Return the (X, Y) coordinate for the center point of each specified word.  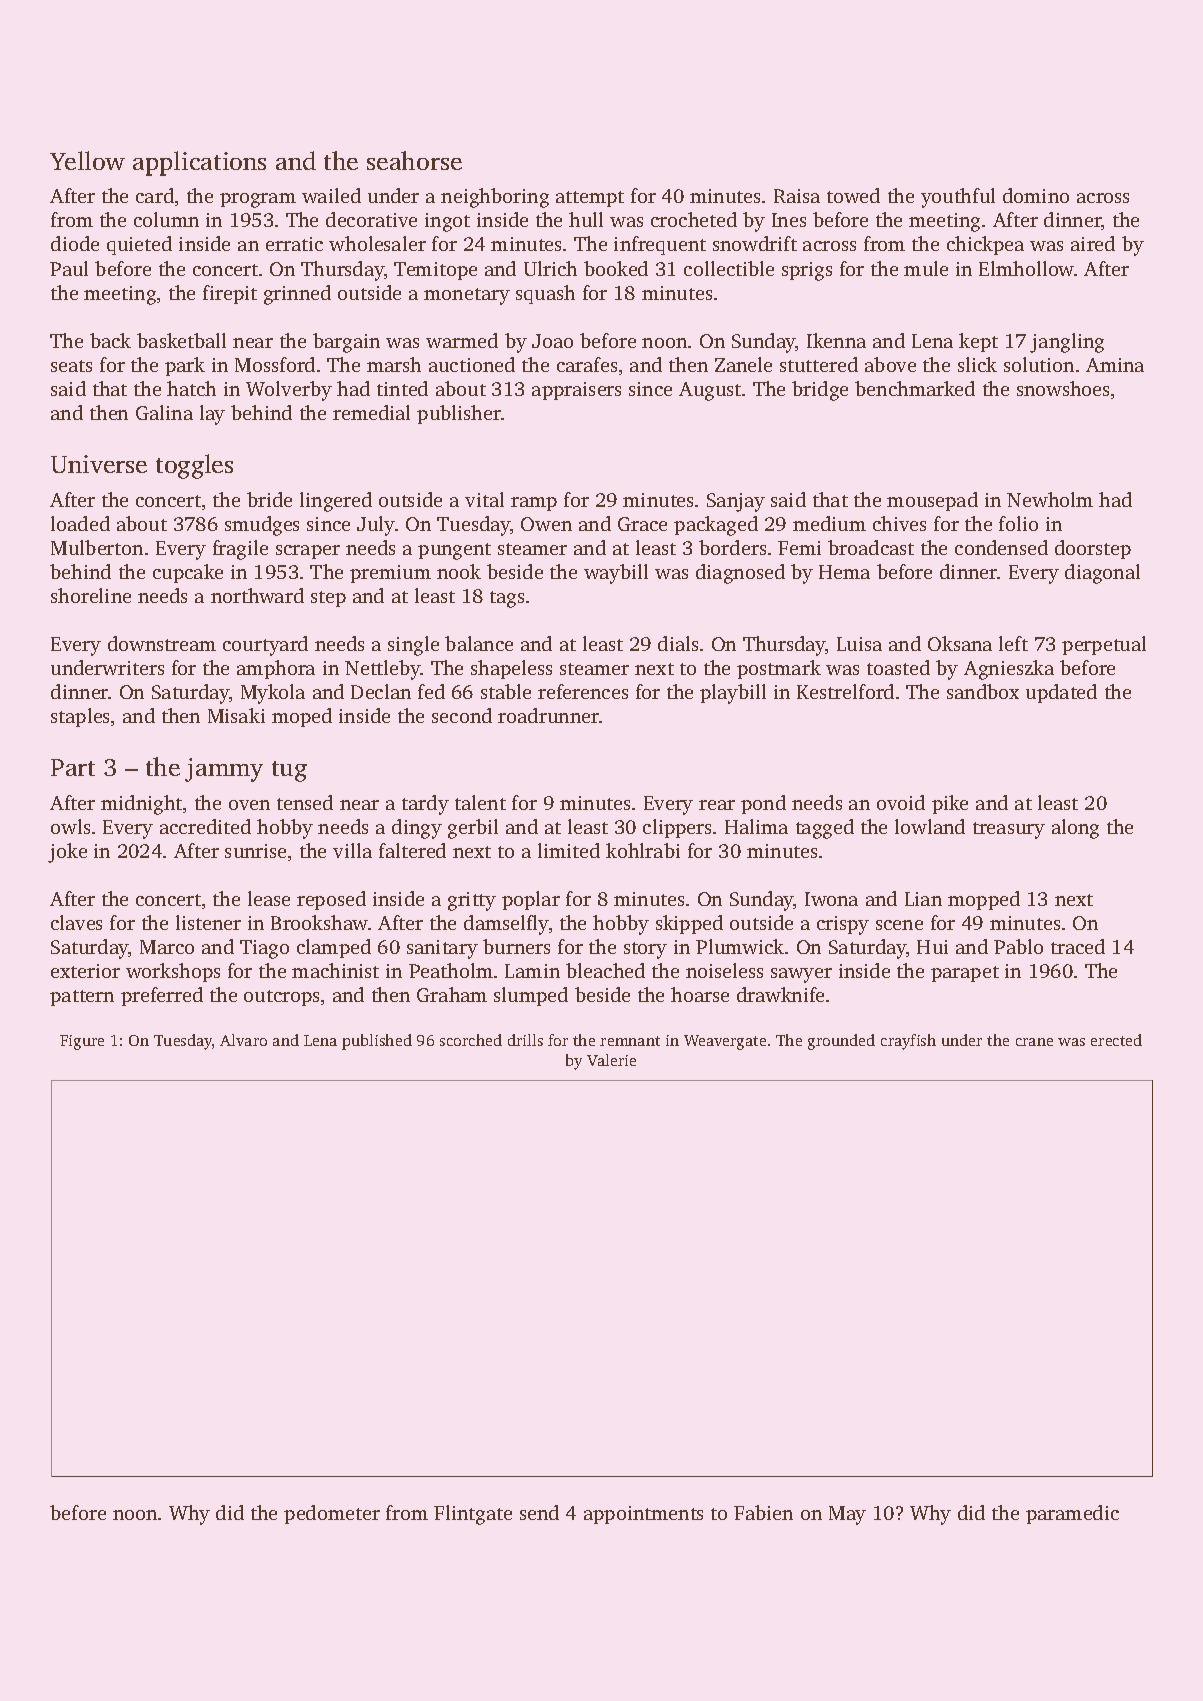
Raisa (797, 196)
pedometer (332, 1514)
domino (1036, 195)
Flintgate (473, 1515)
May (847, 1515)
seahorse (414, 160)
